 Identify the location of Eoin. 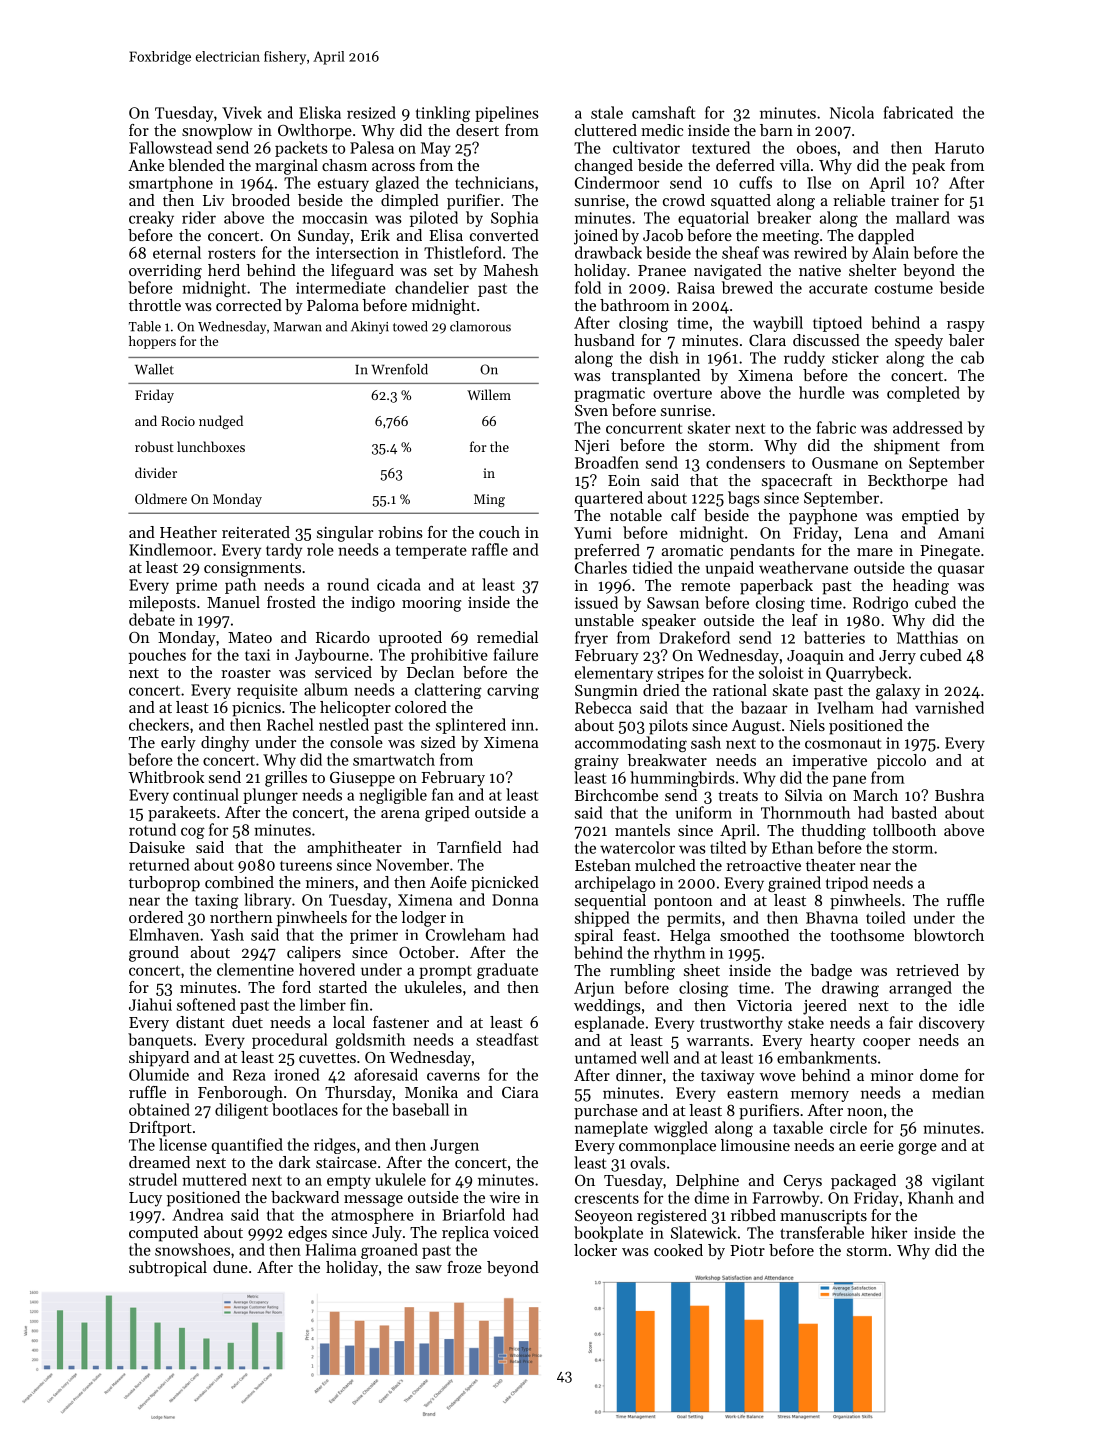
(624, 480).
